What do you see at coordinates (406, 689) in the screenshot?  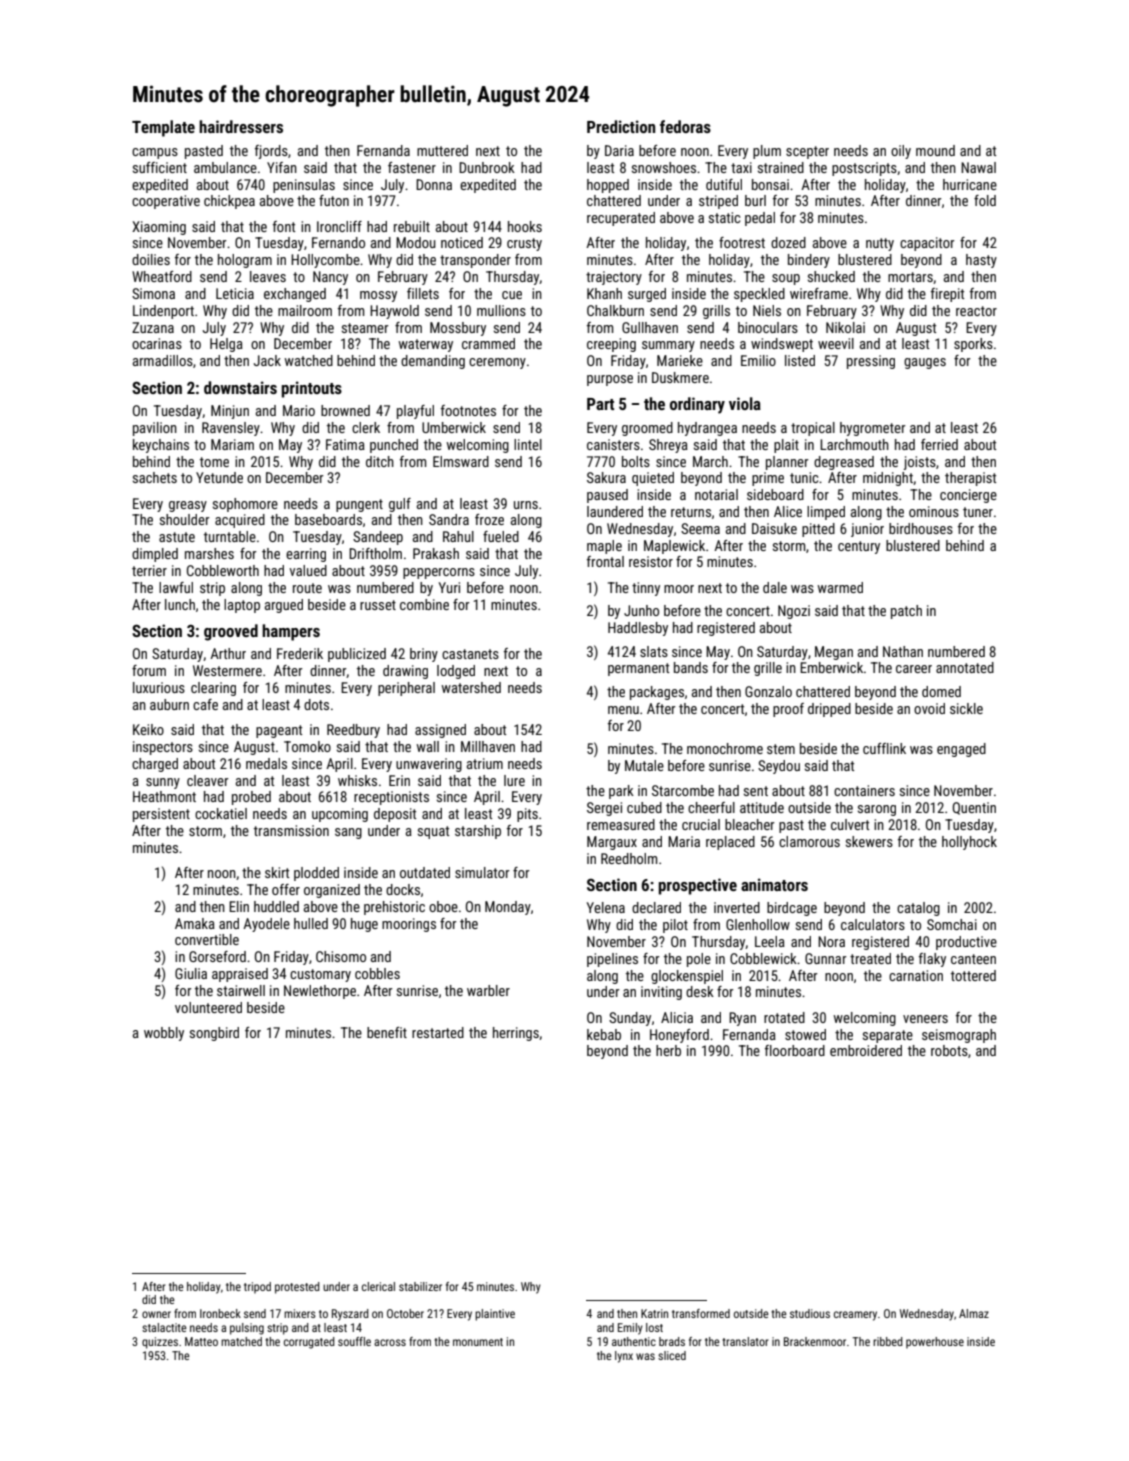 I see `peripheral` at bounding box center [406, 689].
